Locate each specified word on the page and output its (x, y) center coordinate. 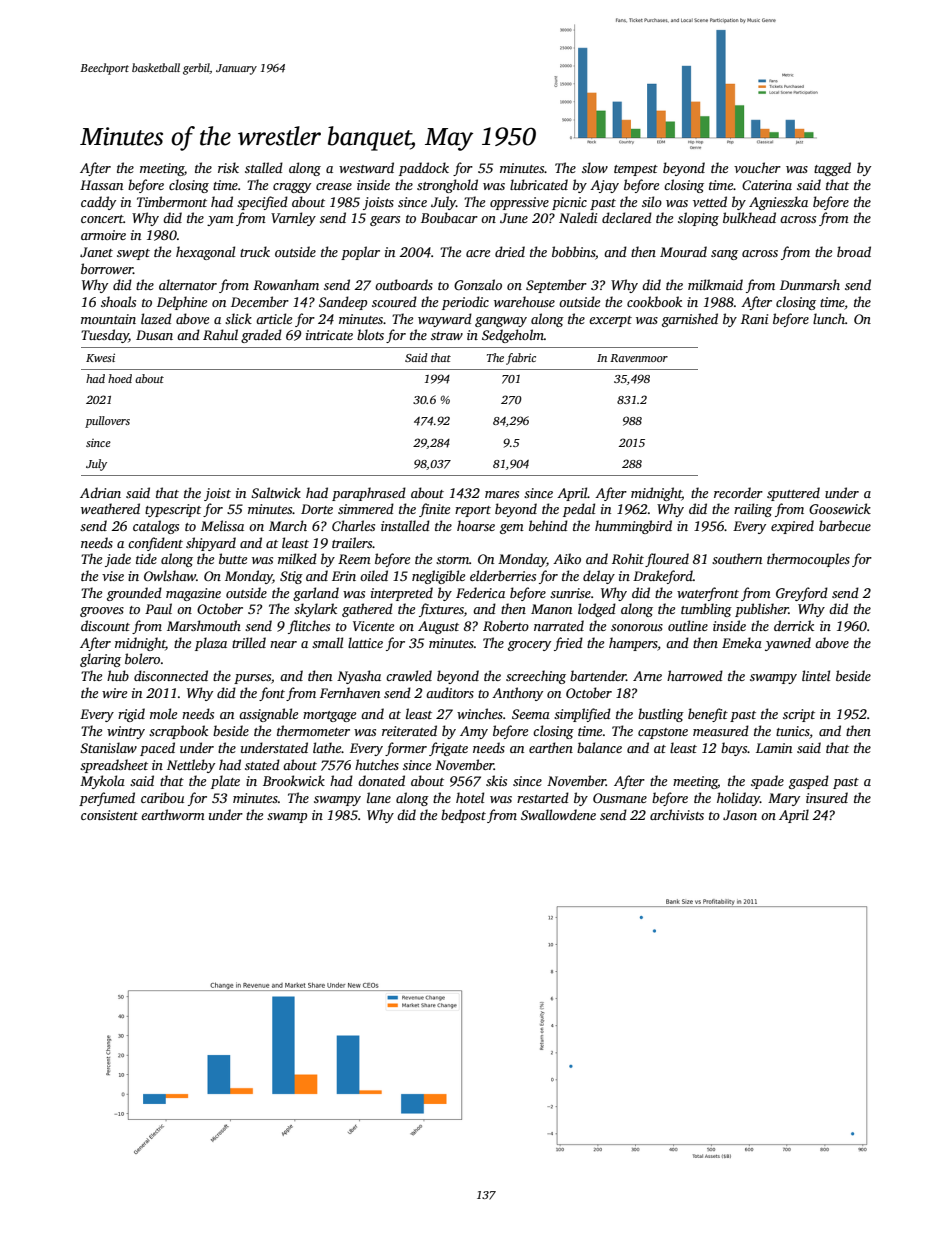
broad (854, 251)
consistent (109, 815)
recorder (738, 492)
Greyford (802, 594)
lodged (597, 610)
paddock (424, 169)
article (274, 318)
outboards (404, 284)
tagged (832, 169)
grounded (134, 594)
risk (228, 167)
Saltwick (276, 492)
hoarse (476, 525)
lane (379, 797)
